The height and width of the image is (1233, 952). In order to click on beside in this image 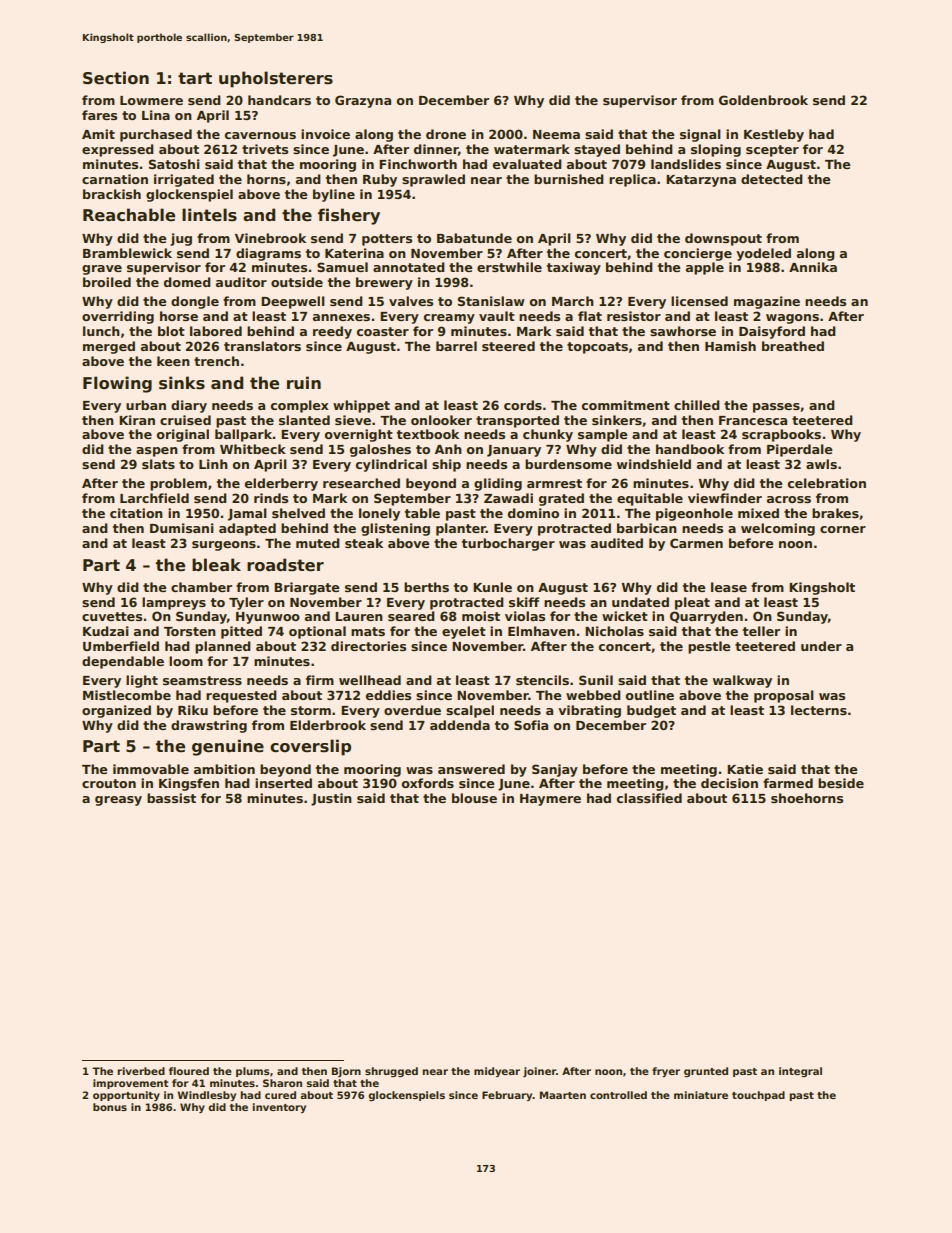, I will do `click(841, 783)`.
